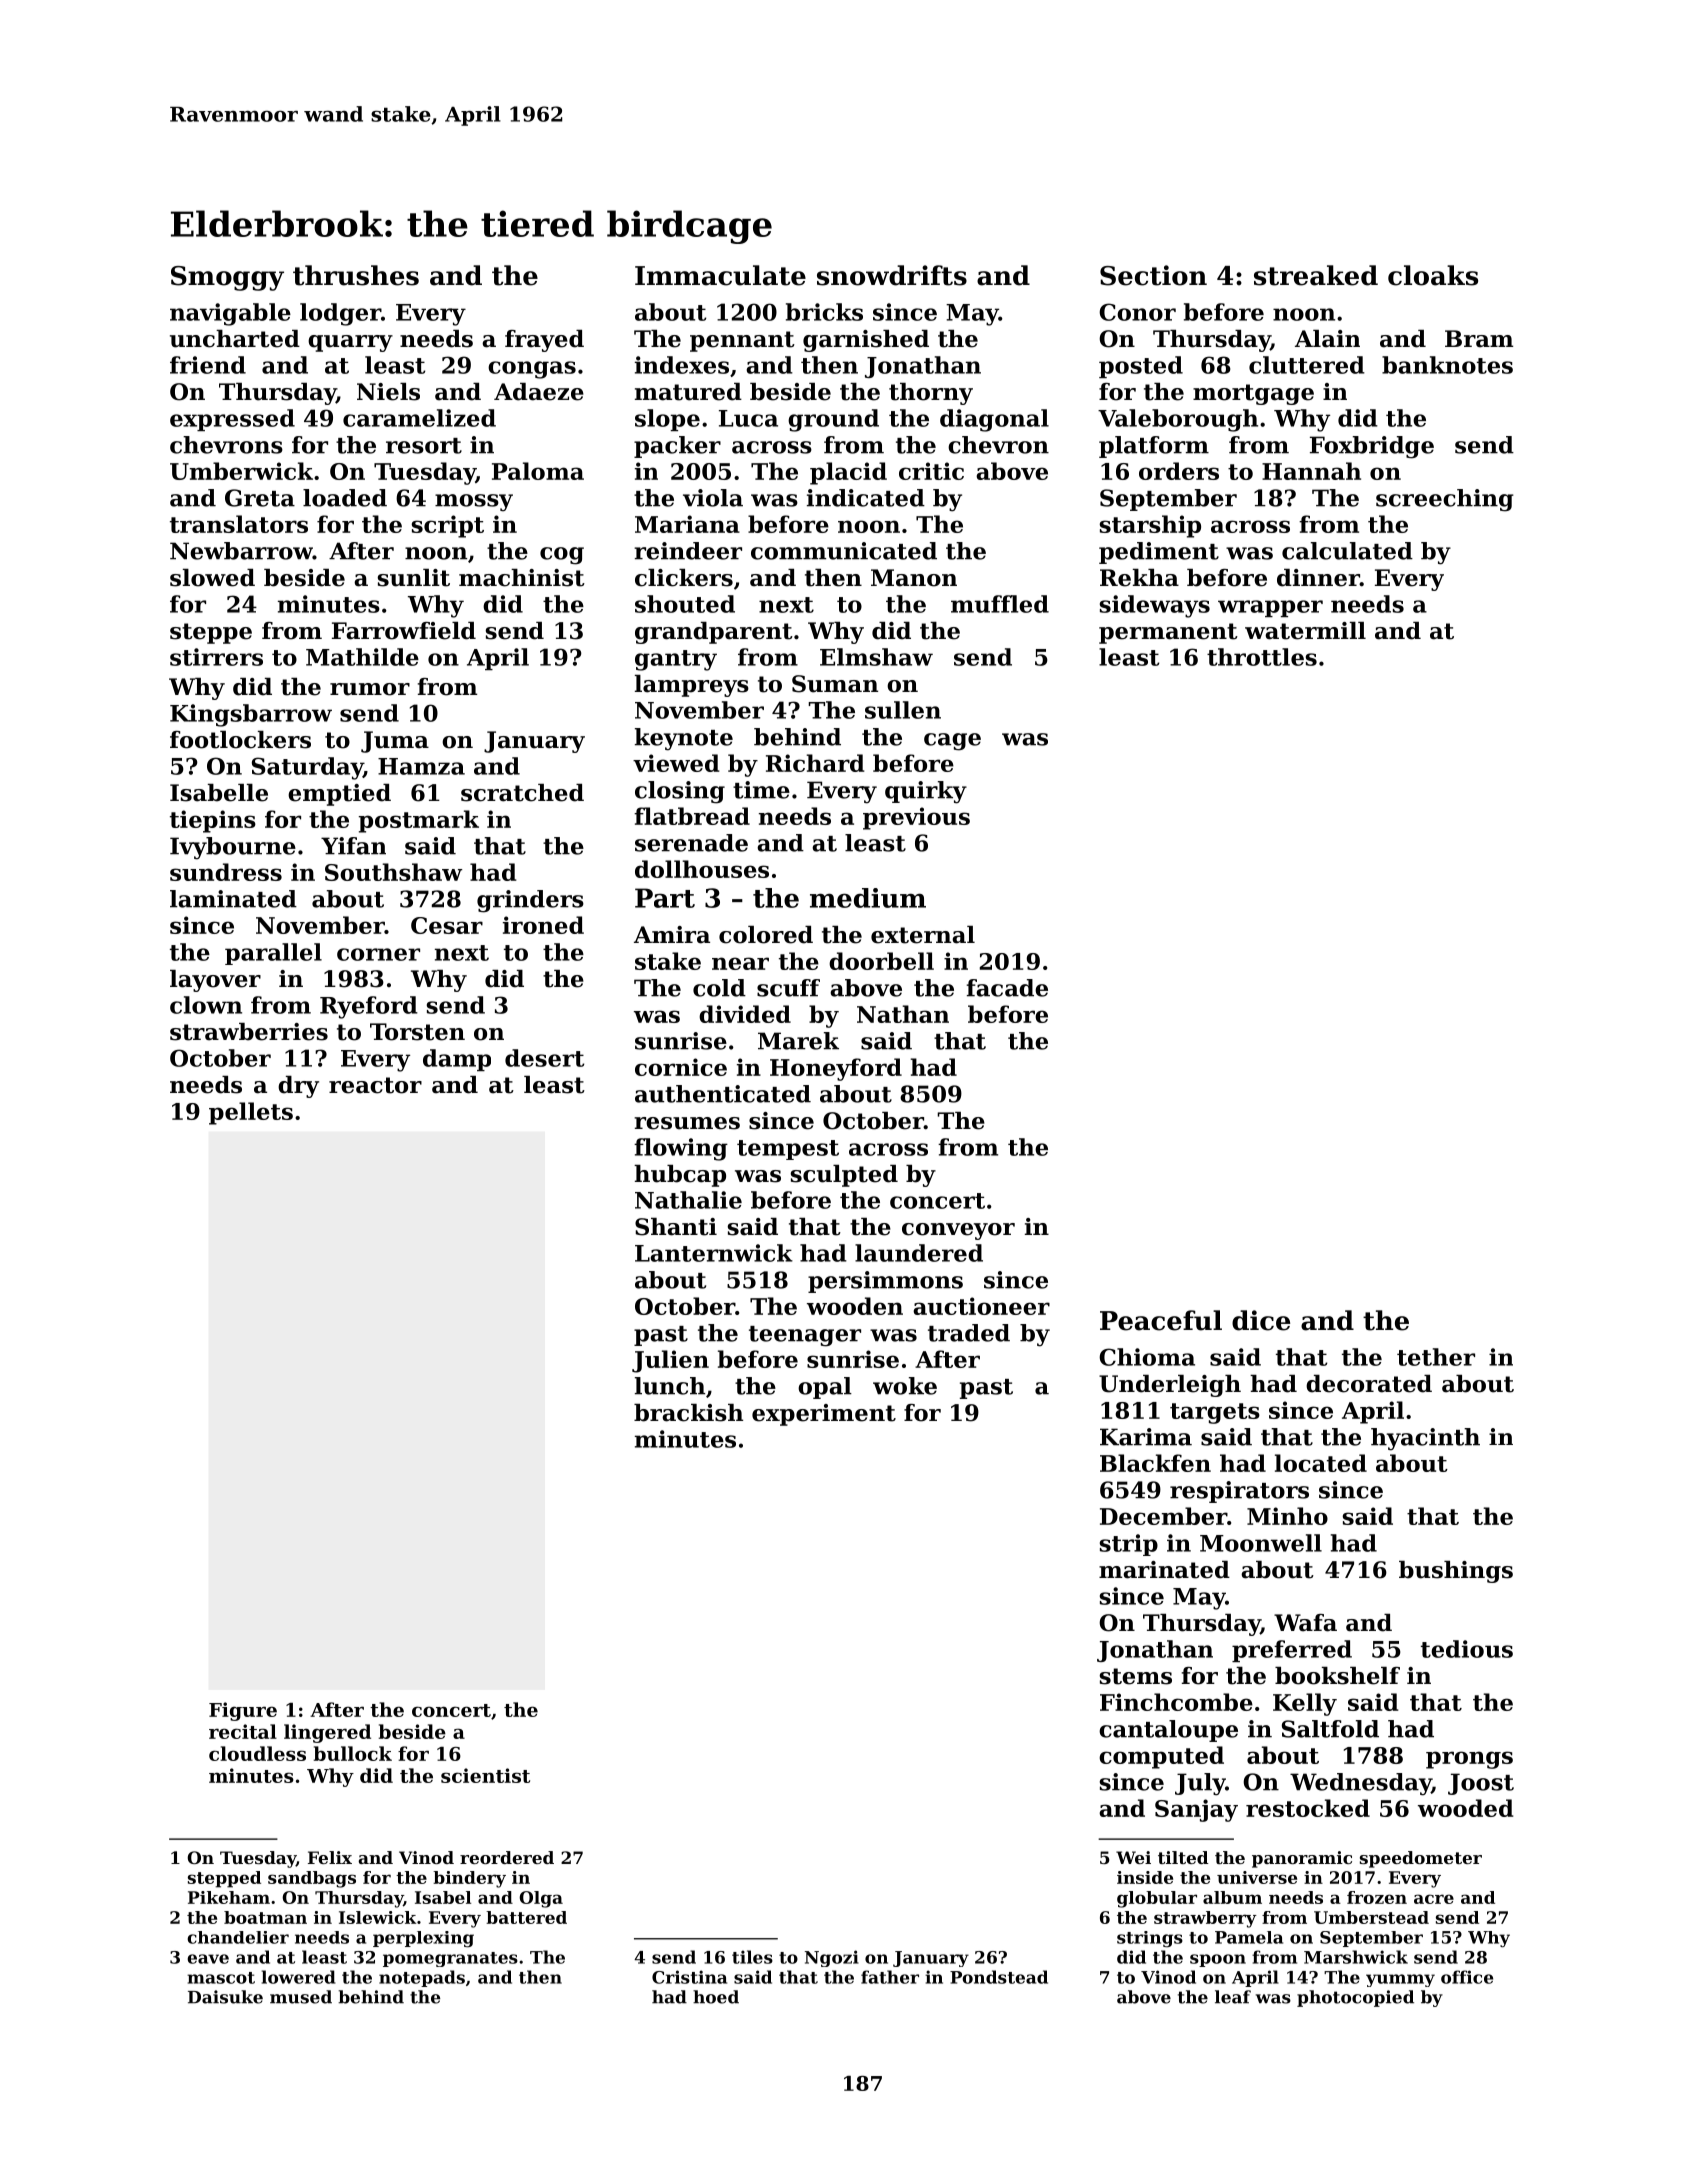 The height and width of the image is (2178, 1683). Describe the element at coordinates (208, 1959) in the image. I see `eave` at that location.
